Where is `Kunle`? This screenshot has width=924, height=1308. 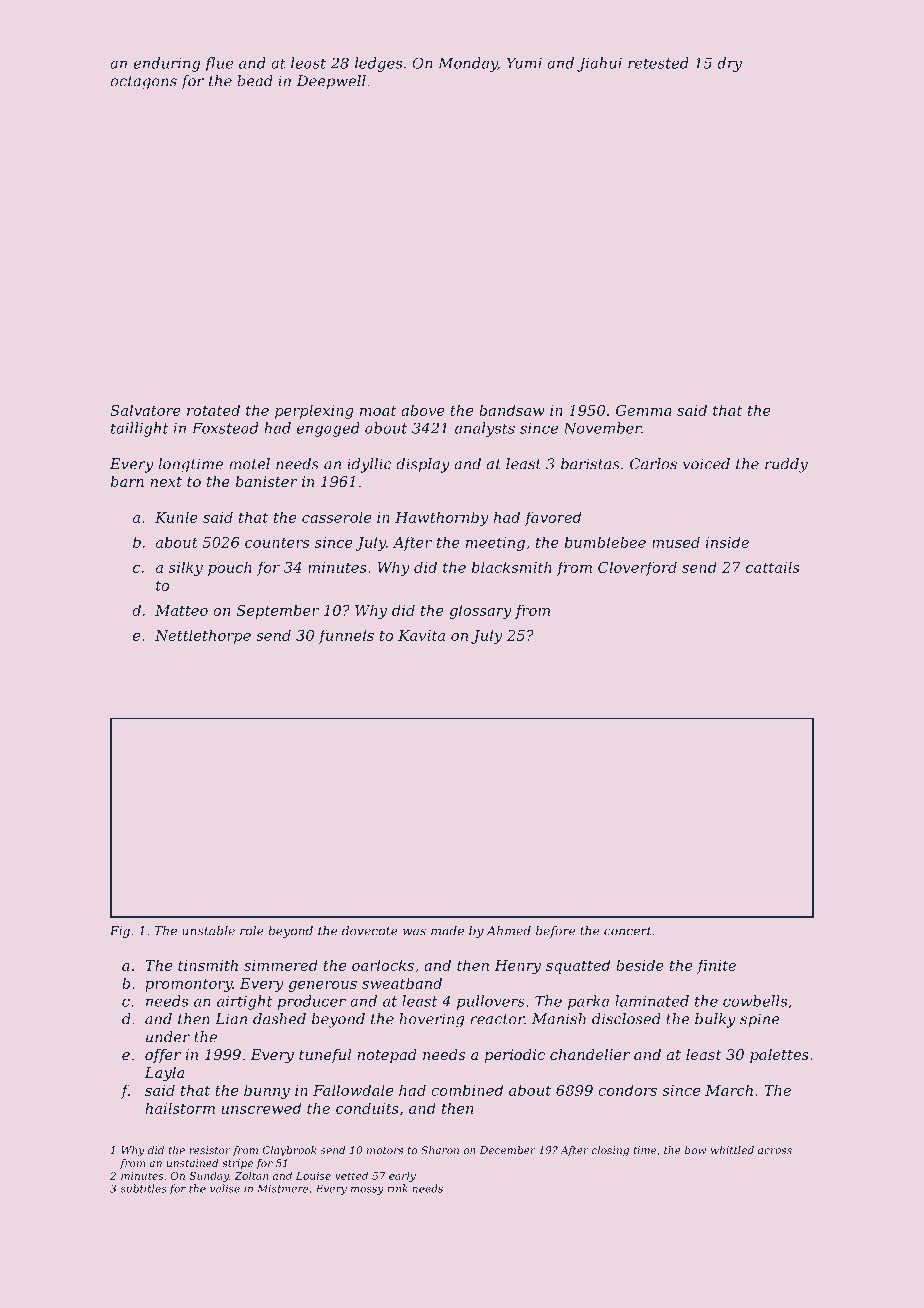
Kunle is located at coordinates (176, 517).
